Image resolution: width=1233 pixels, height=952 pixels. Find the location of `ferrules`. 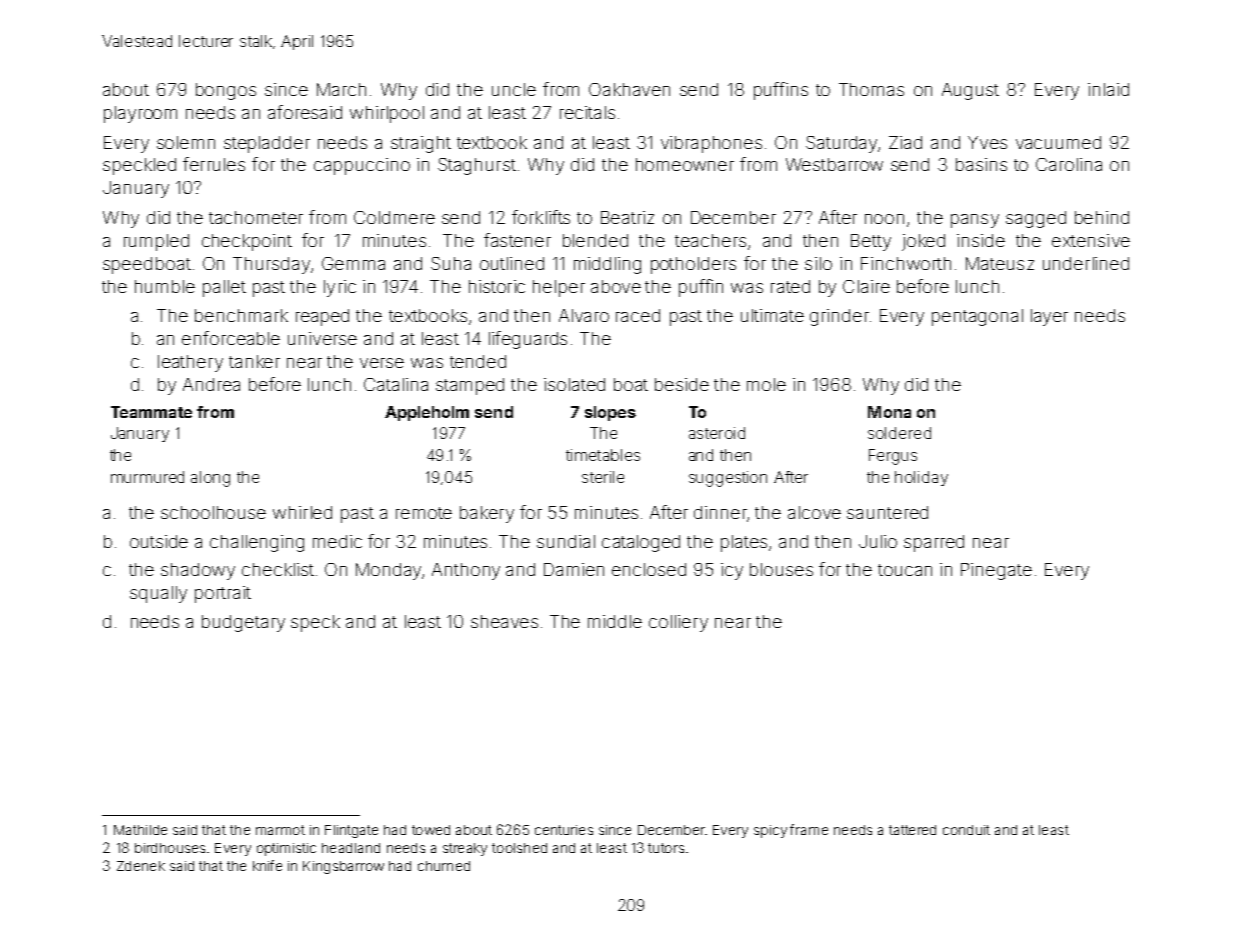

ferrules is located at coordinates (214, 164).
